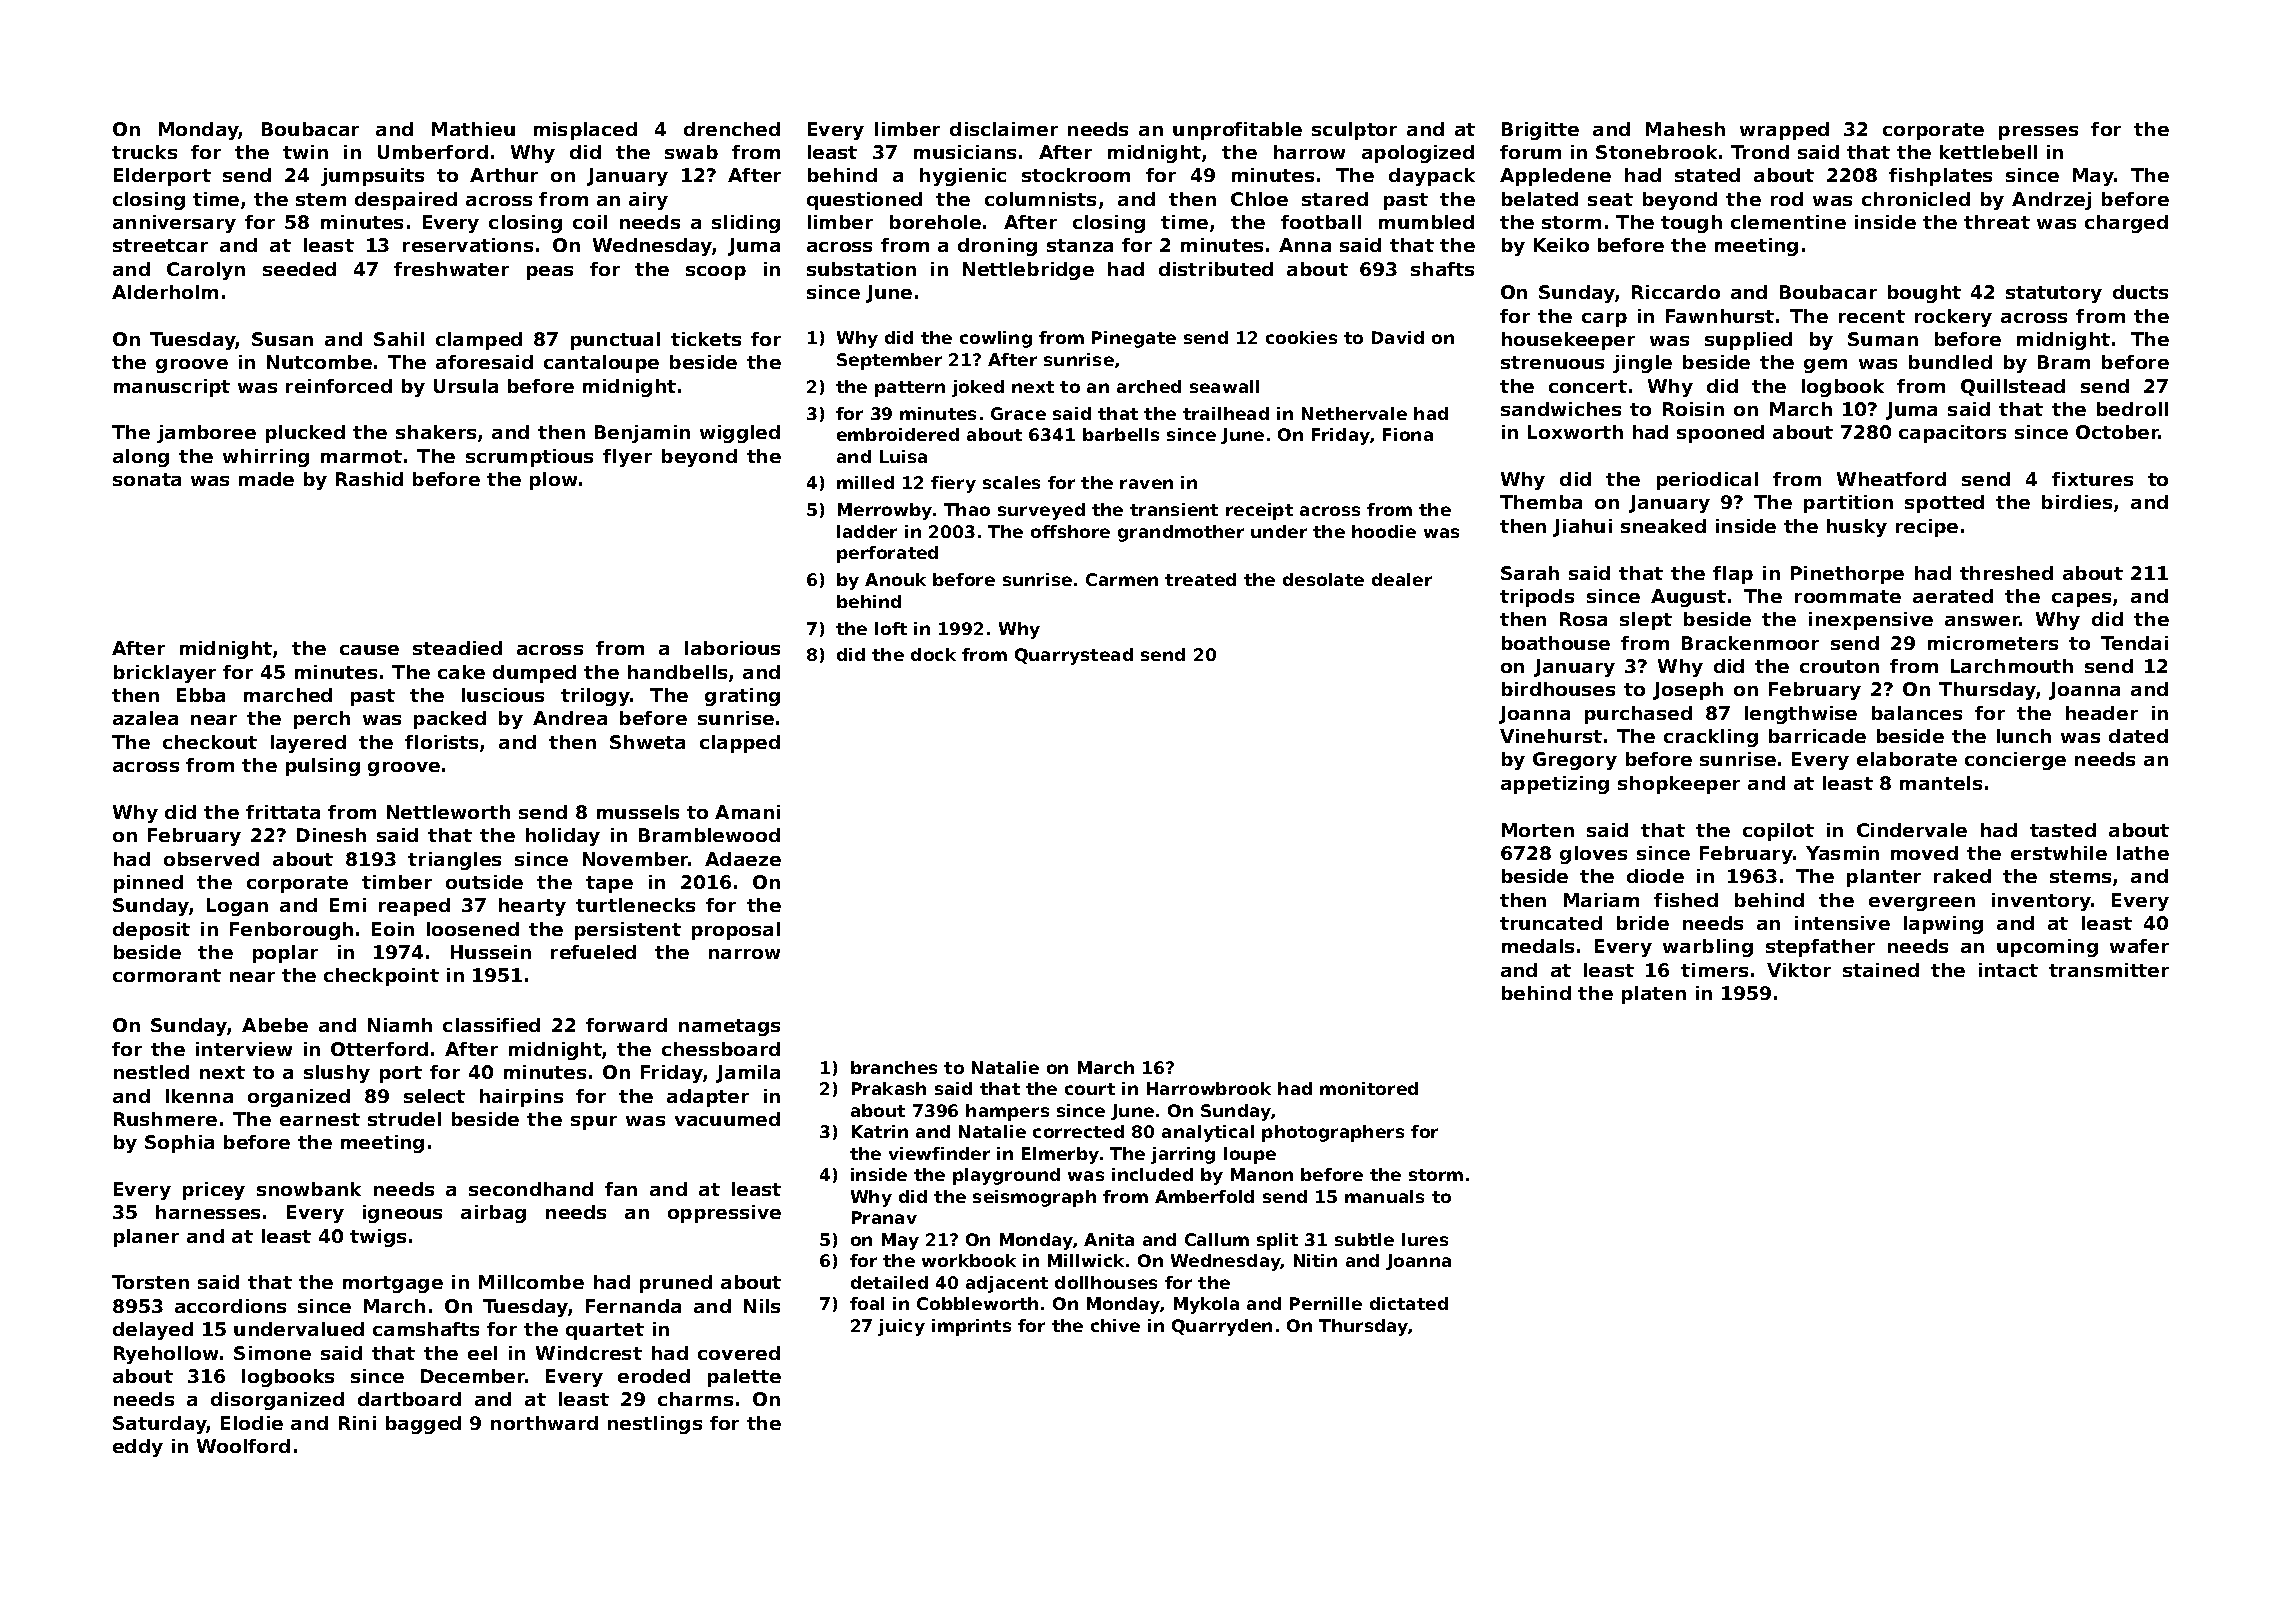 The height and width of the page is (1614, 2282). What do you see at coordinates (1676, 292) in the page?
I see `Riccardo` at bounding box center [1676, 292].
